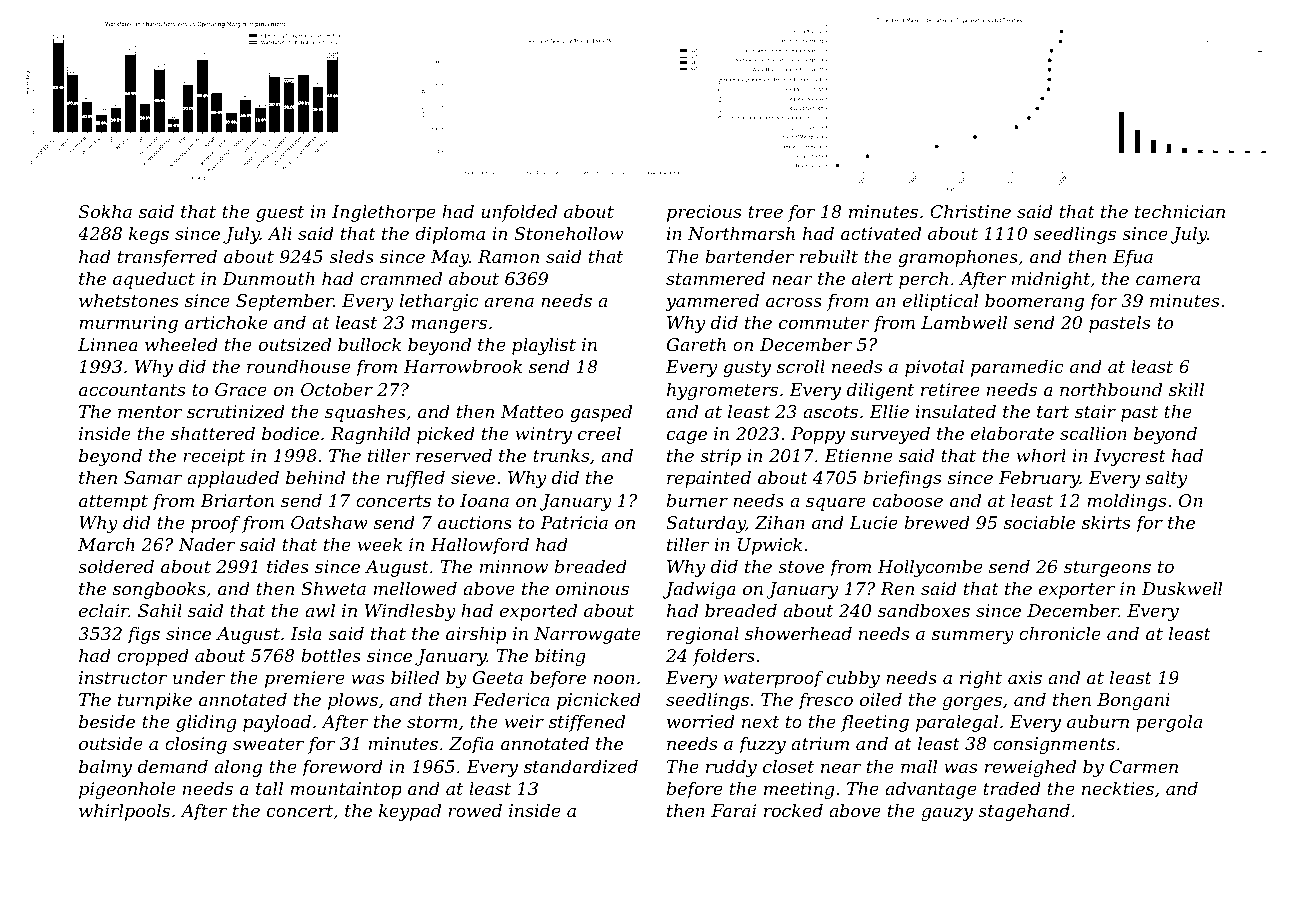  I want to click on Windlesby, so click(410, 612).
